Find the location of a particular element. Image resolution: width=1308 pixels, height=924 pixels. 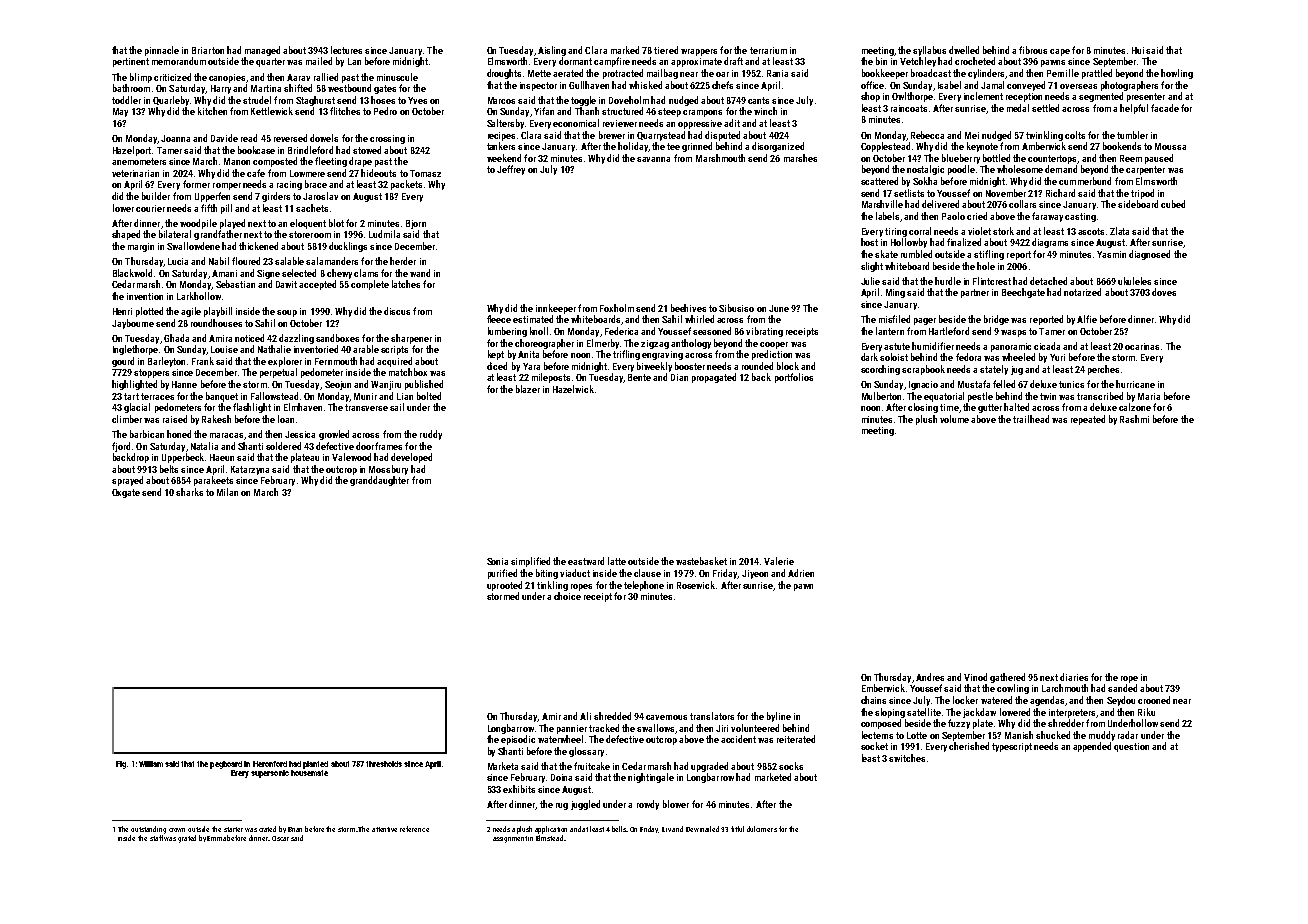

lectures is located at coordinates (346, 50).
